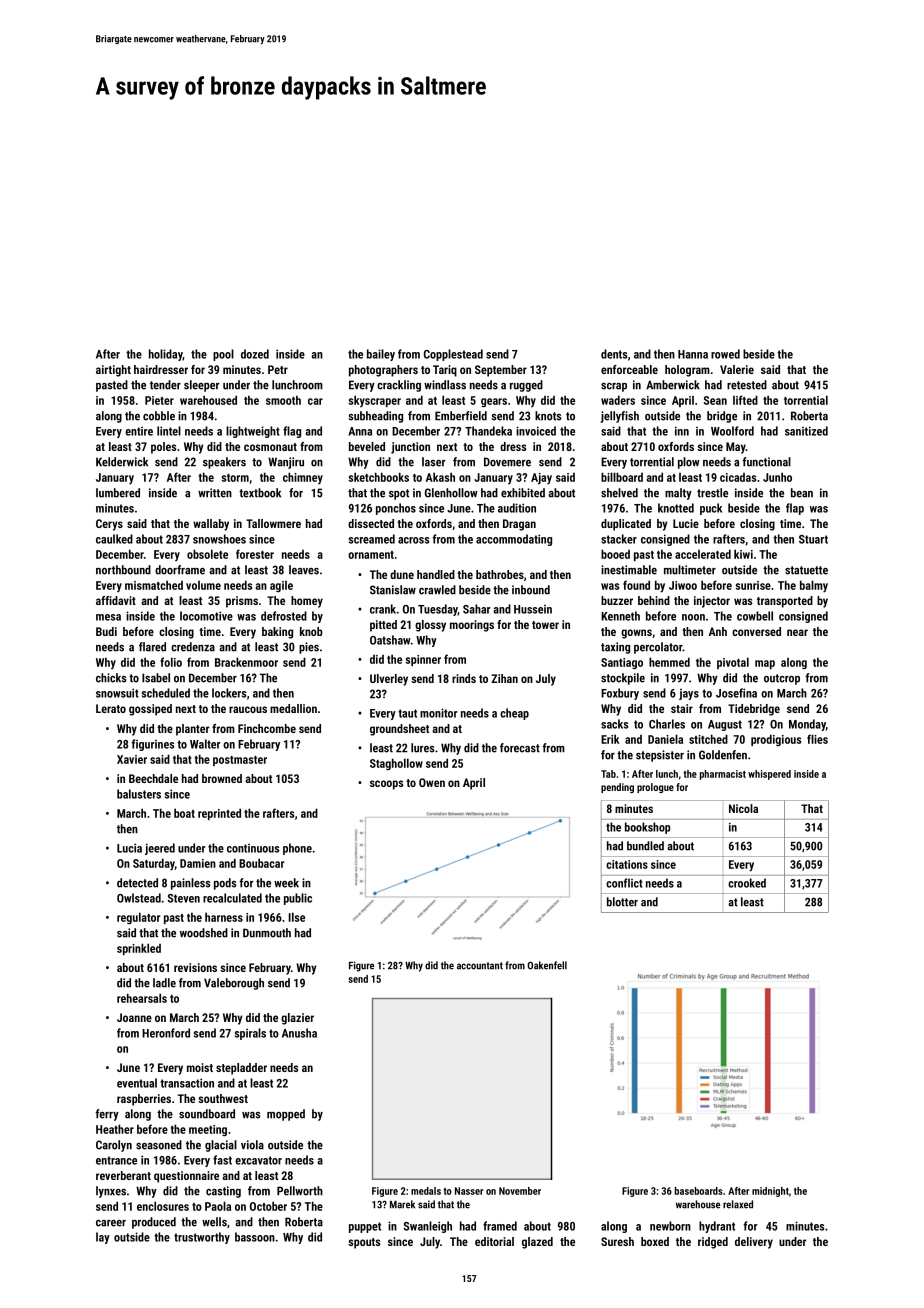 This screenshot has height=1308, width=924. What do you see at coordinates (469, 1191) in the screenshot?
I see `Nasser` at bounding box center [469, 1191].
